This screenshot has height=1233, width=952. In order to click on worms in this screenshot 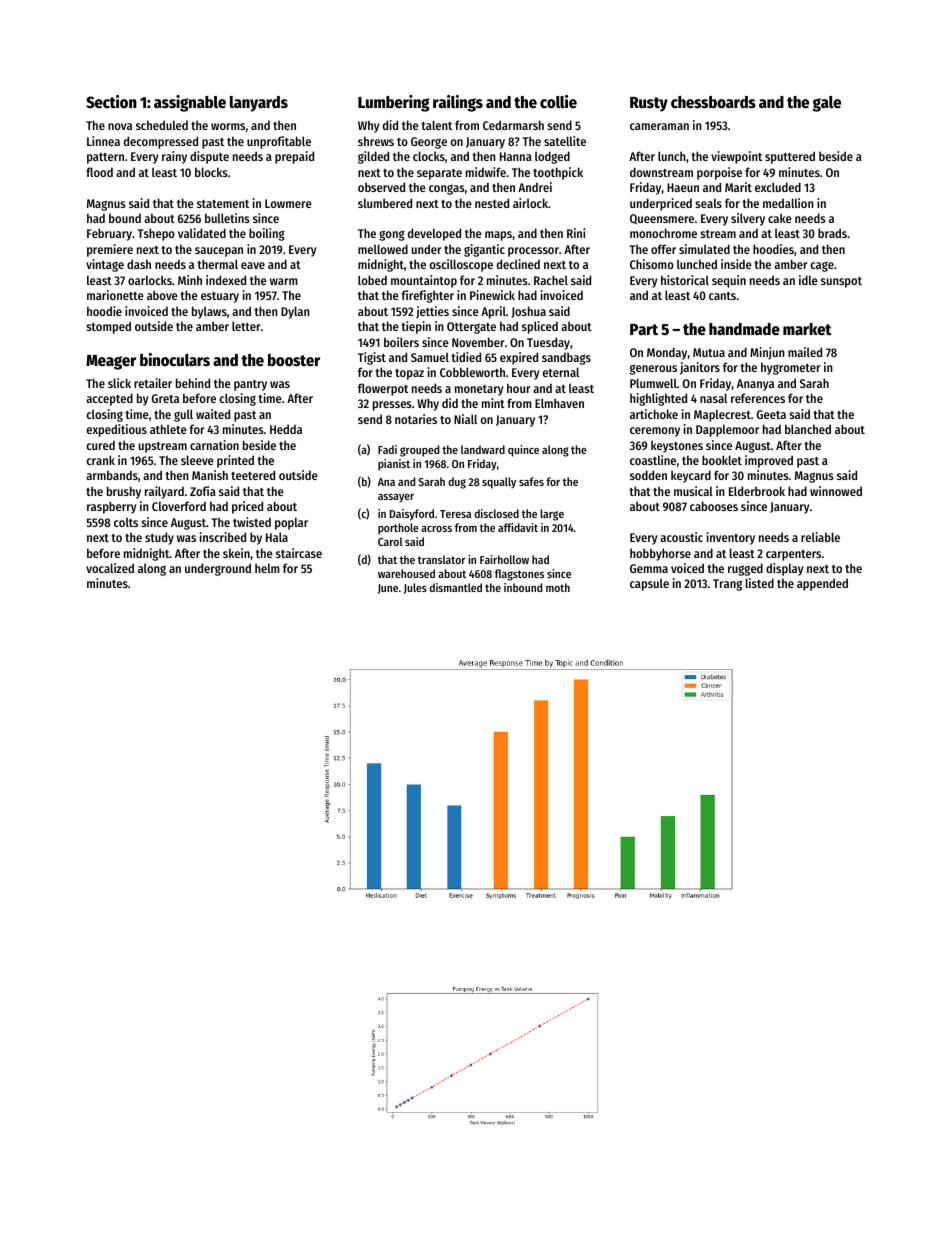, I will do `click(228, 126)`.
